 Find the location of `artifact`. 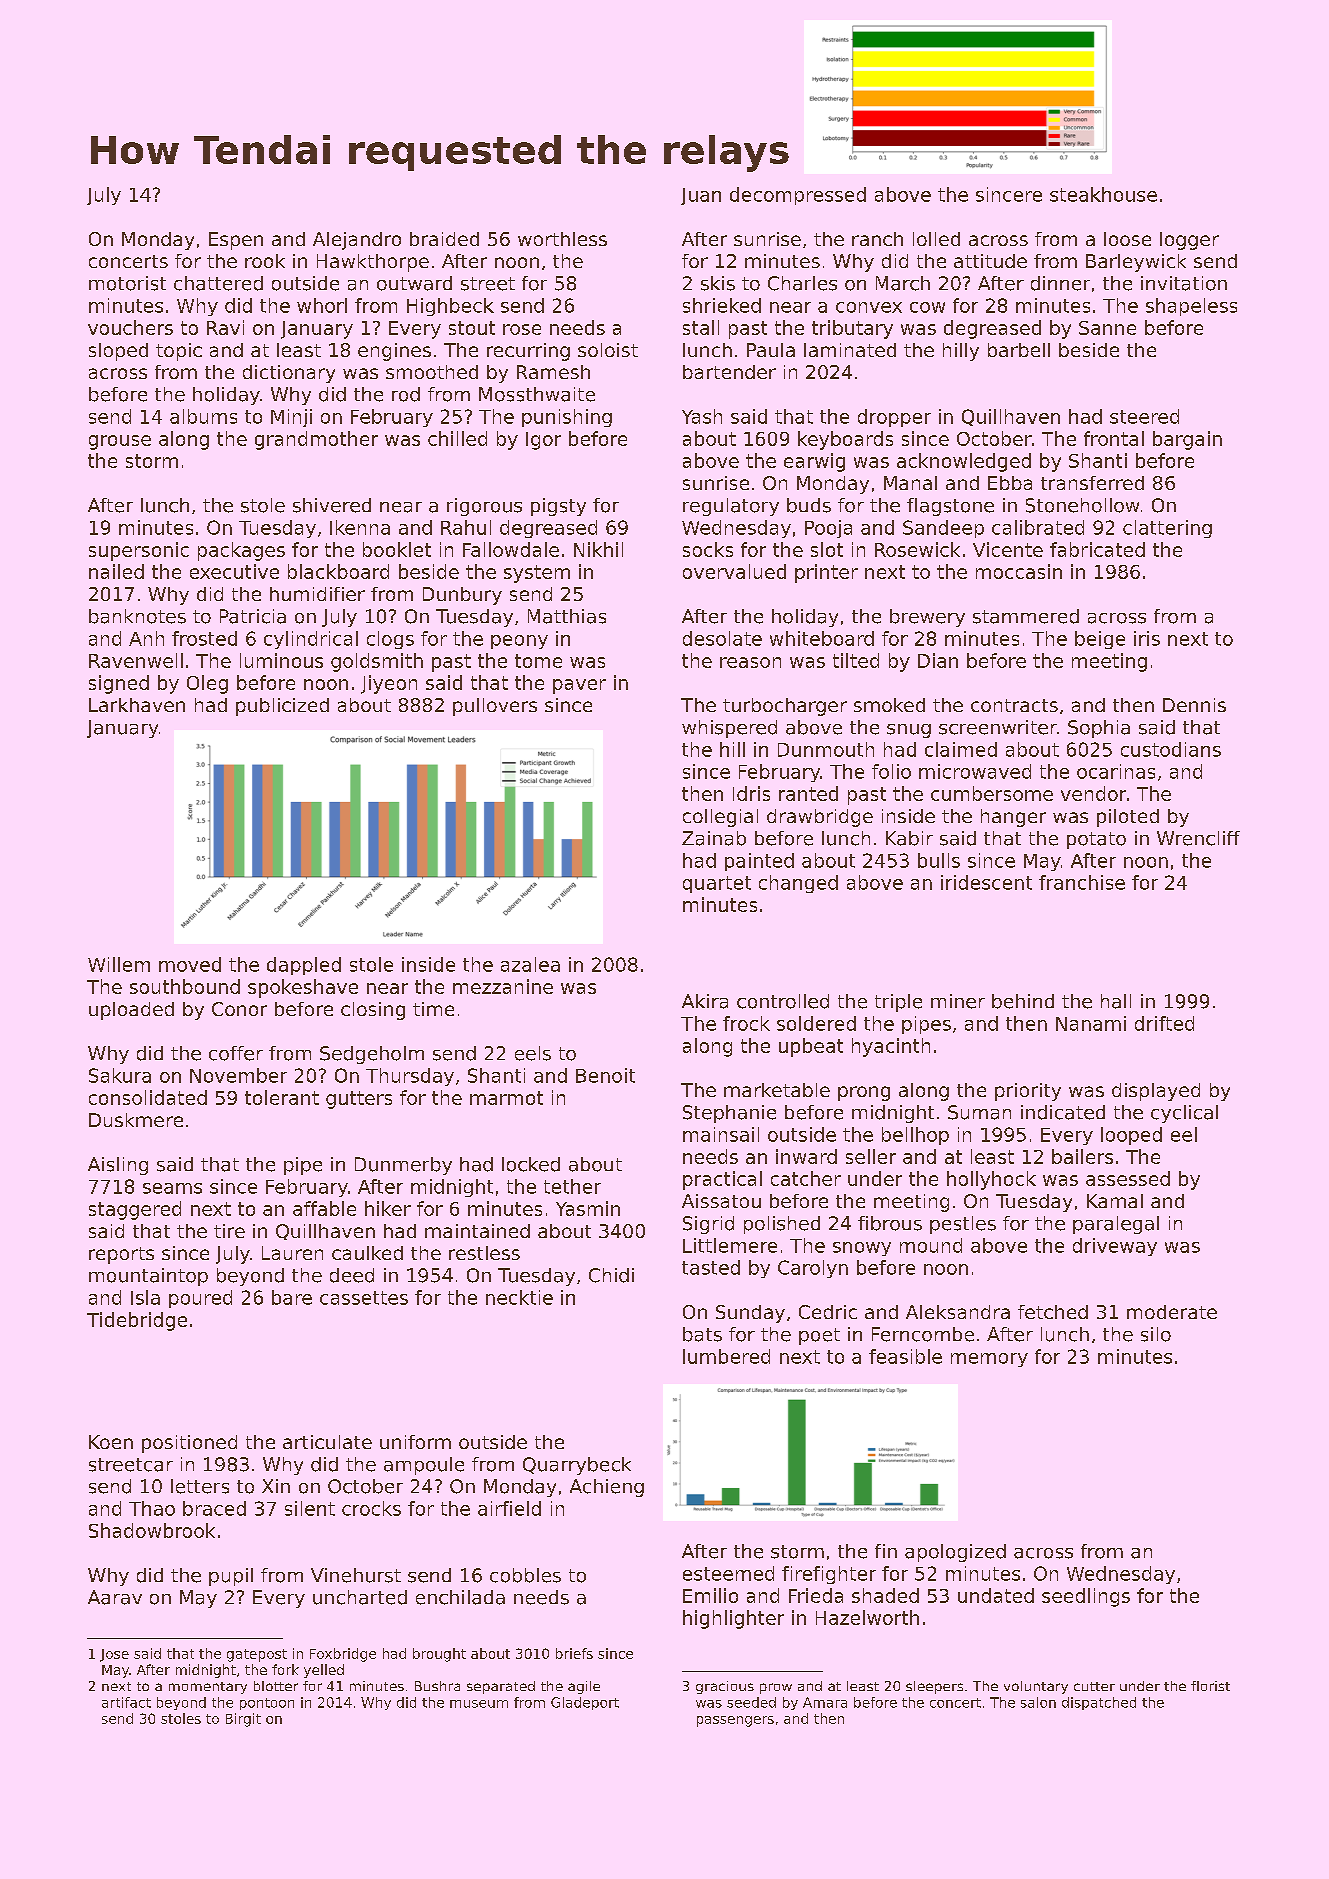

artifact is located at coordinates (126, 1702).
